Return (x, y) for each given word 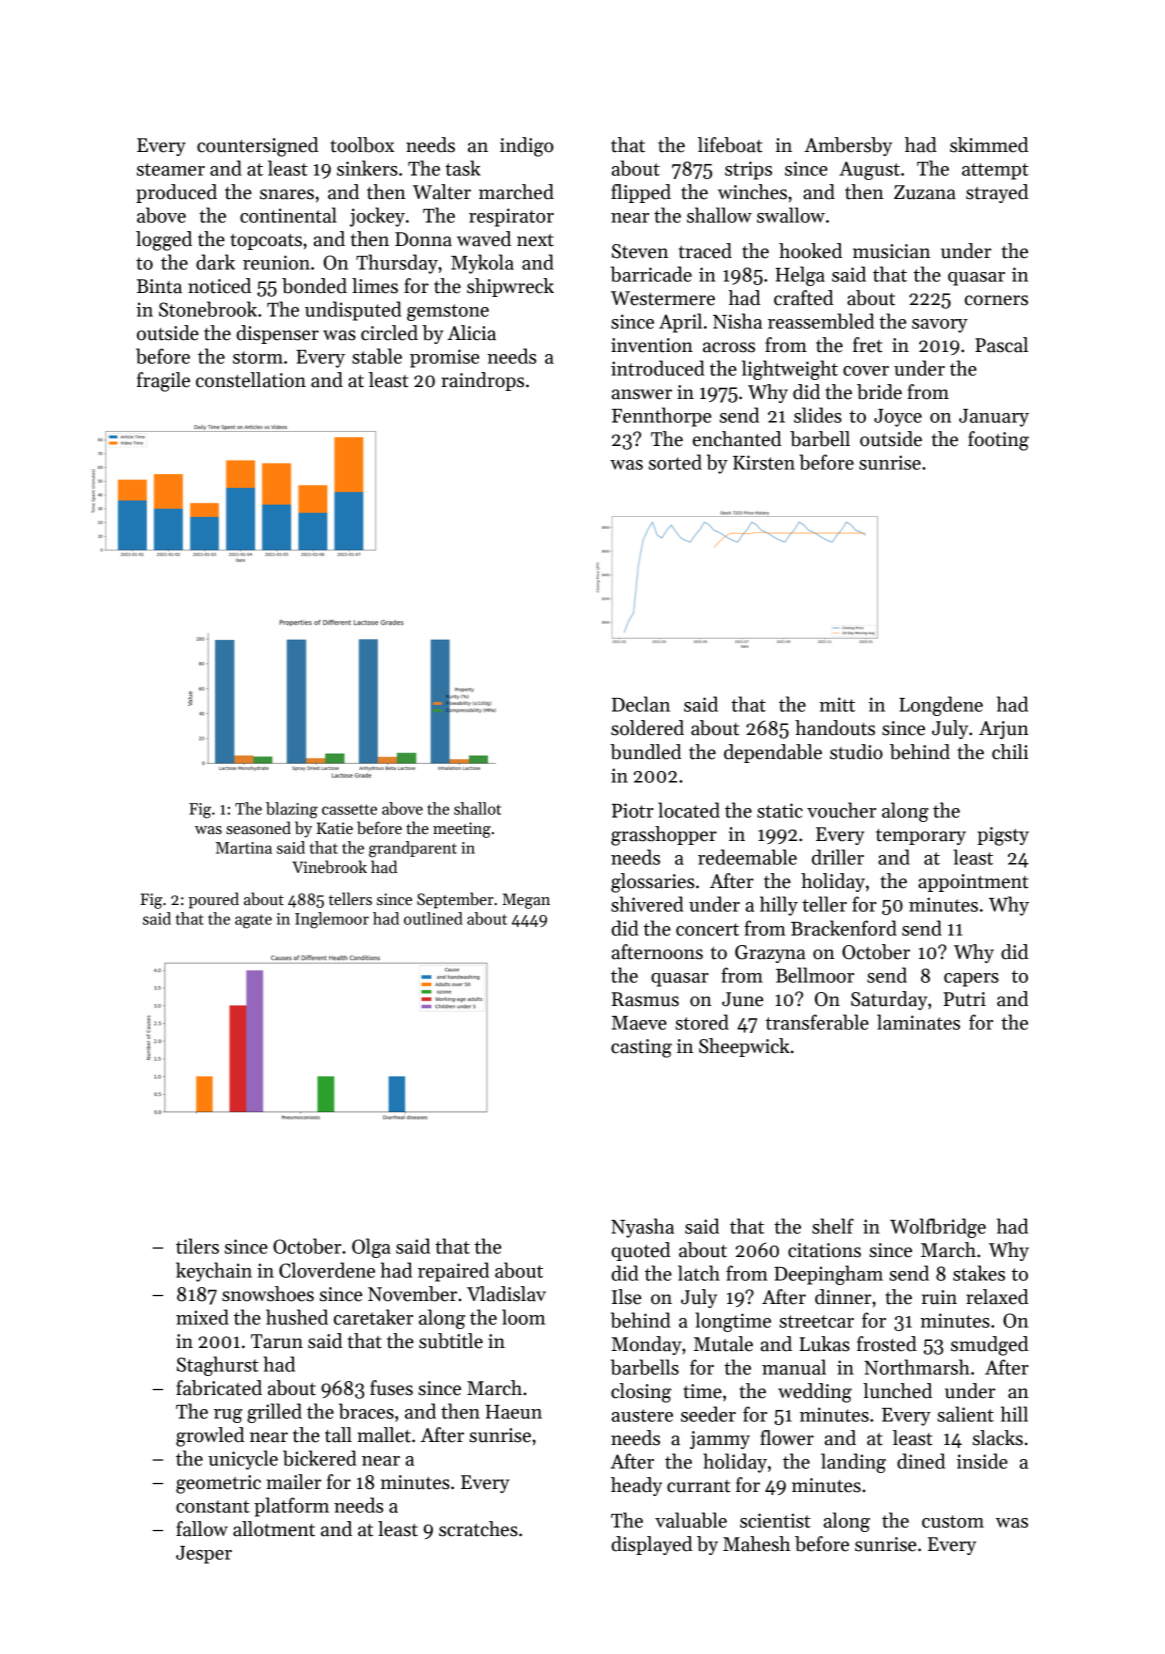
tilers (197, 1246)
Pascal (1001, 345)
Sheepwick (744, 1047)
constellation (251, 380)
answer (642, 394)
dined (921, 1461)
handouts (835, 728)
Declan (641, 704)
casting (641, 1048)
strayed (997, 193)
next (535, 240)
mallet (384, 1435)
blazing (292, 810)
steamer (171, 169)
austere (642, 1415)
